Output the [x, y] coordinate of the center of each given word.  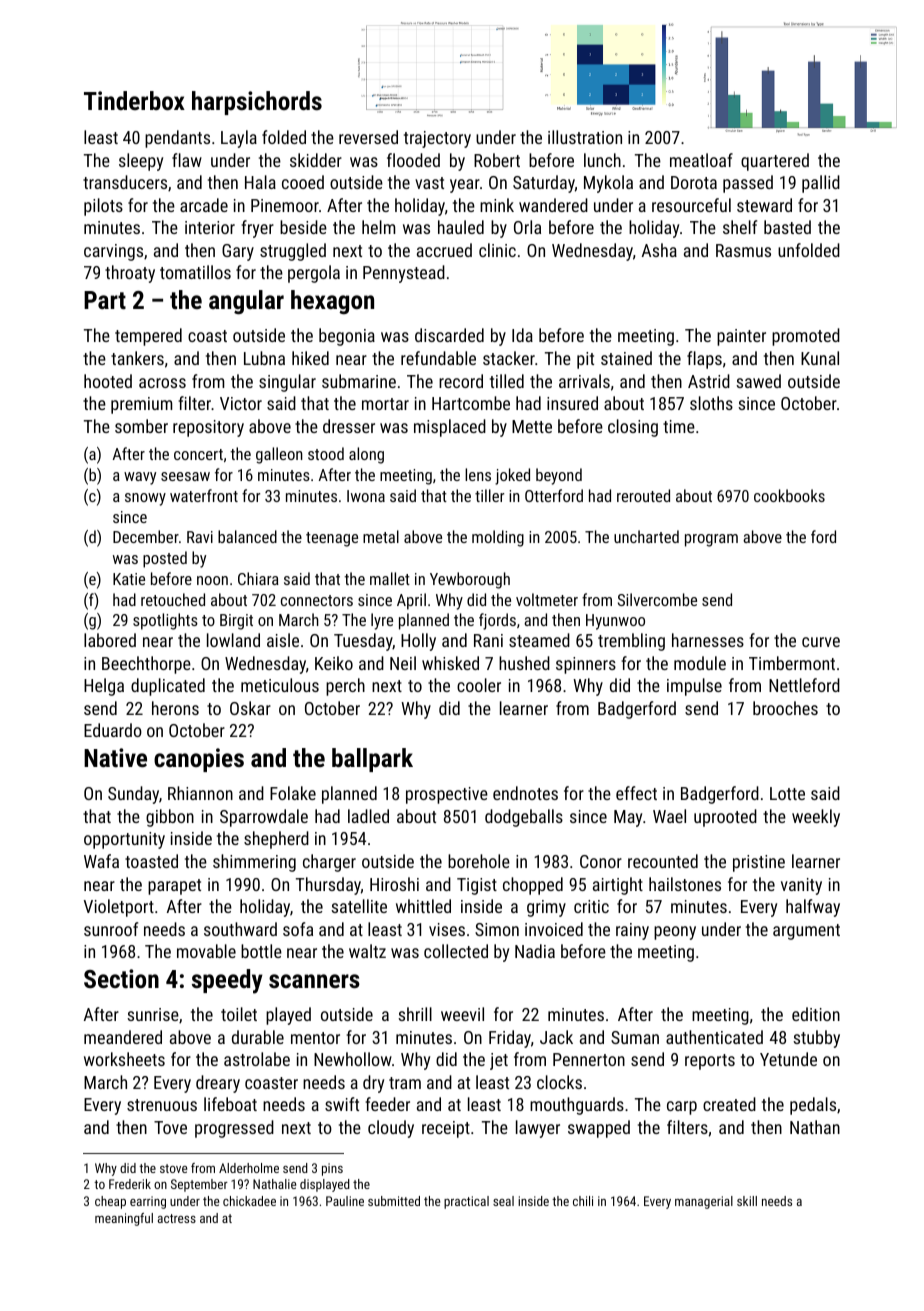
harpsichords [257, 103]
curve [821, 642]
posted [165, 559]
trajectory [437, 139]
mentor [315, 1038]
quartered [775, 162]
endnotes [525, 793]
